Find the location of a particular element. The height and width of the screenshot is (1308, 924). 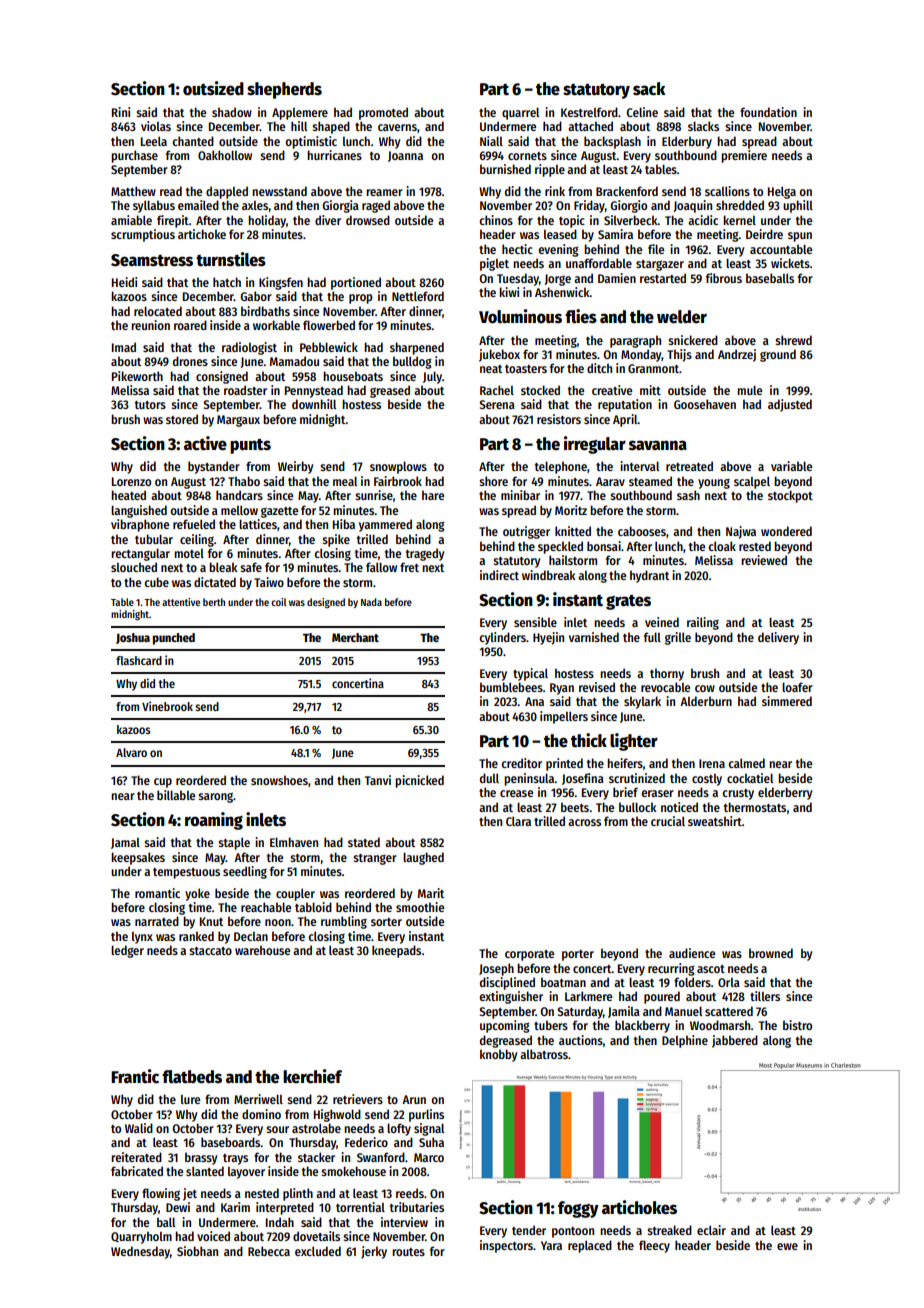

Niall is located at coordinates (491, 141).
